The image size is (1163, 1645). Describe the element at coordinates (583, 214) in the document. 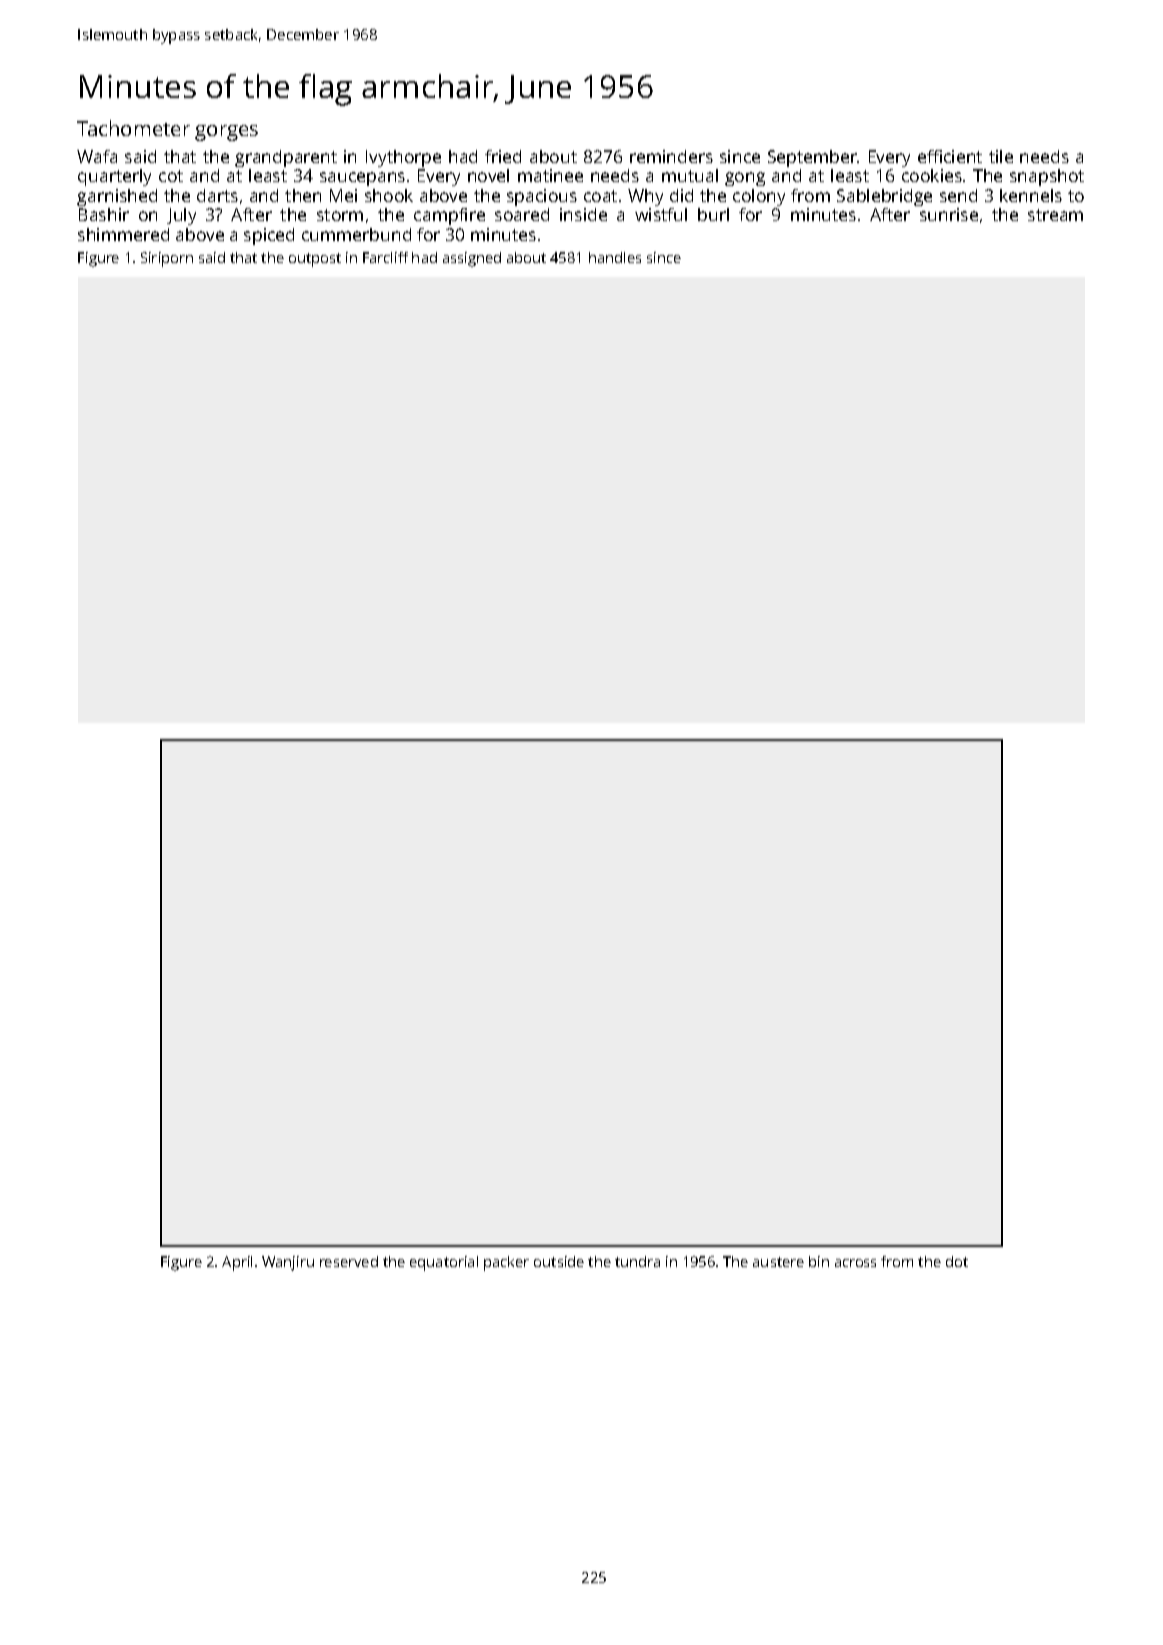

I see `inside` at that location.
